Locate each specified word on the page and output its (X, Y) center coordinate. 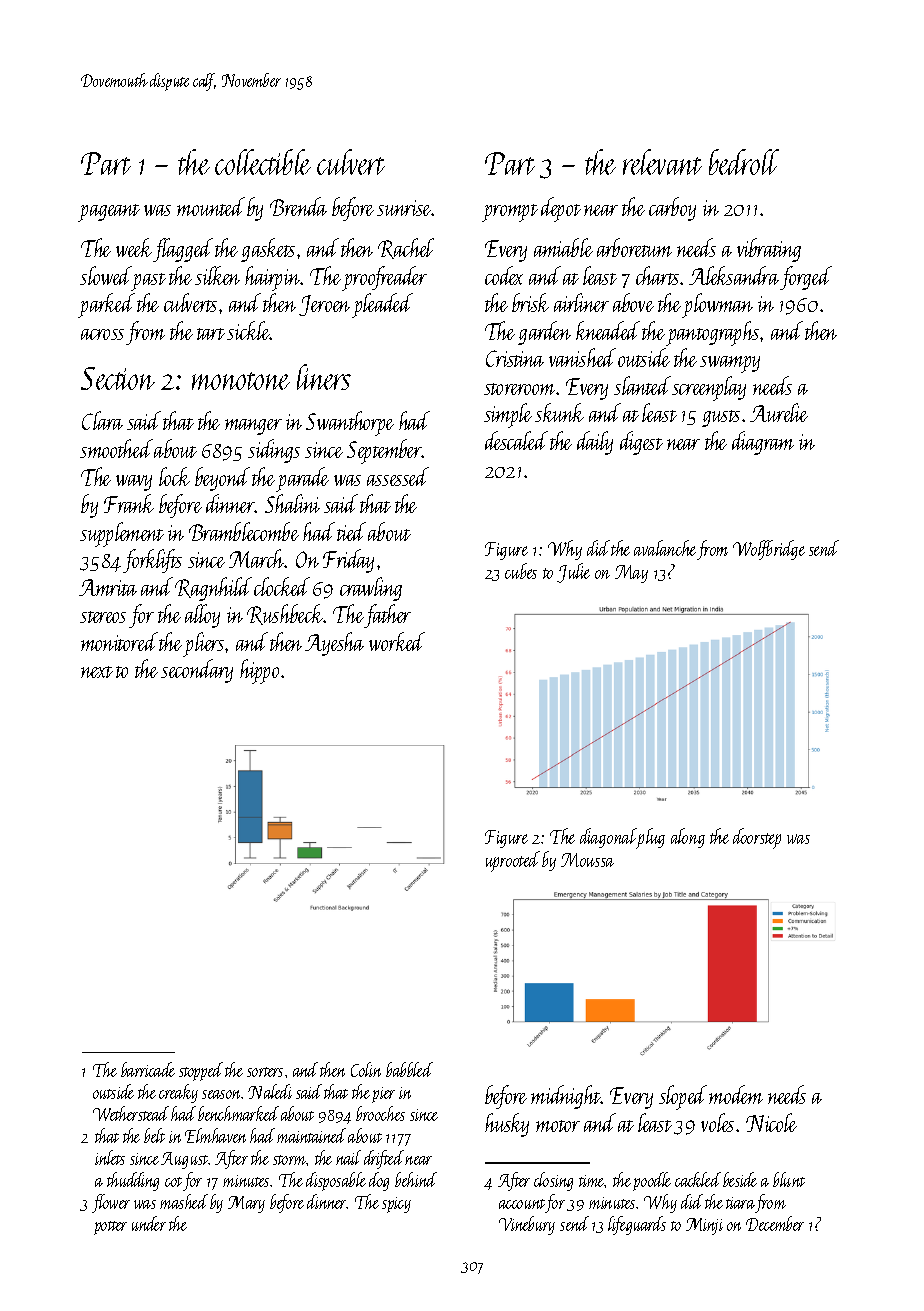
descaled (516, 440)
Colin (366, 1069)
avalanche (665, 548)
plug (651, 838)
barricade (148, 1069)
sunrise (404, 208)
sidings (274, 451)
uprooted (513, 861)
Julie (573, 573)
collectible (263, 162)
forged (806, 278)
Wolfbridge (769, 550)
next (97, 672)
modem (736, 1094)
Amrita (108, 587)
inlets (110, 1157)
